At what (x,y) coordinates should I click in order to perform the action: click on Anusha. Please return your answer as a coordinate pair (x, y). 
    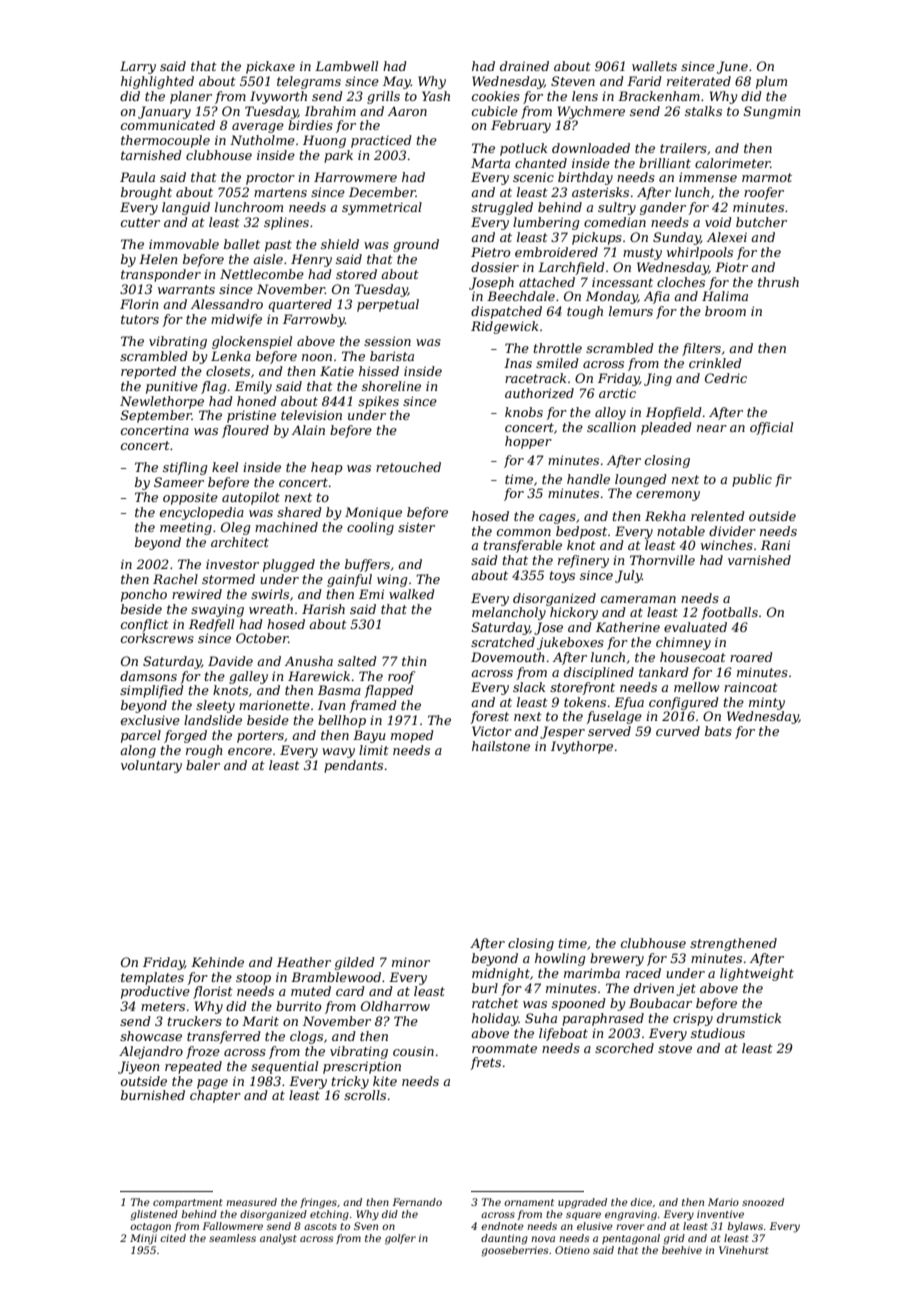
    Looking at the image, I should click on (309, 661).
